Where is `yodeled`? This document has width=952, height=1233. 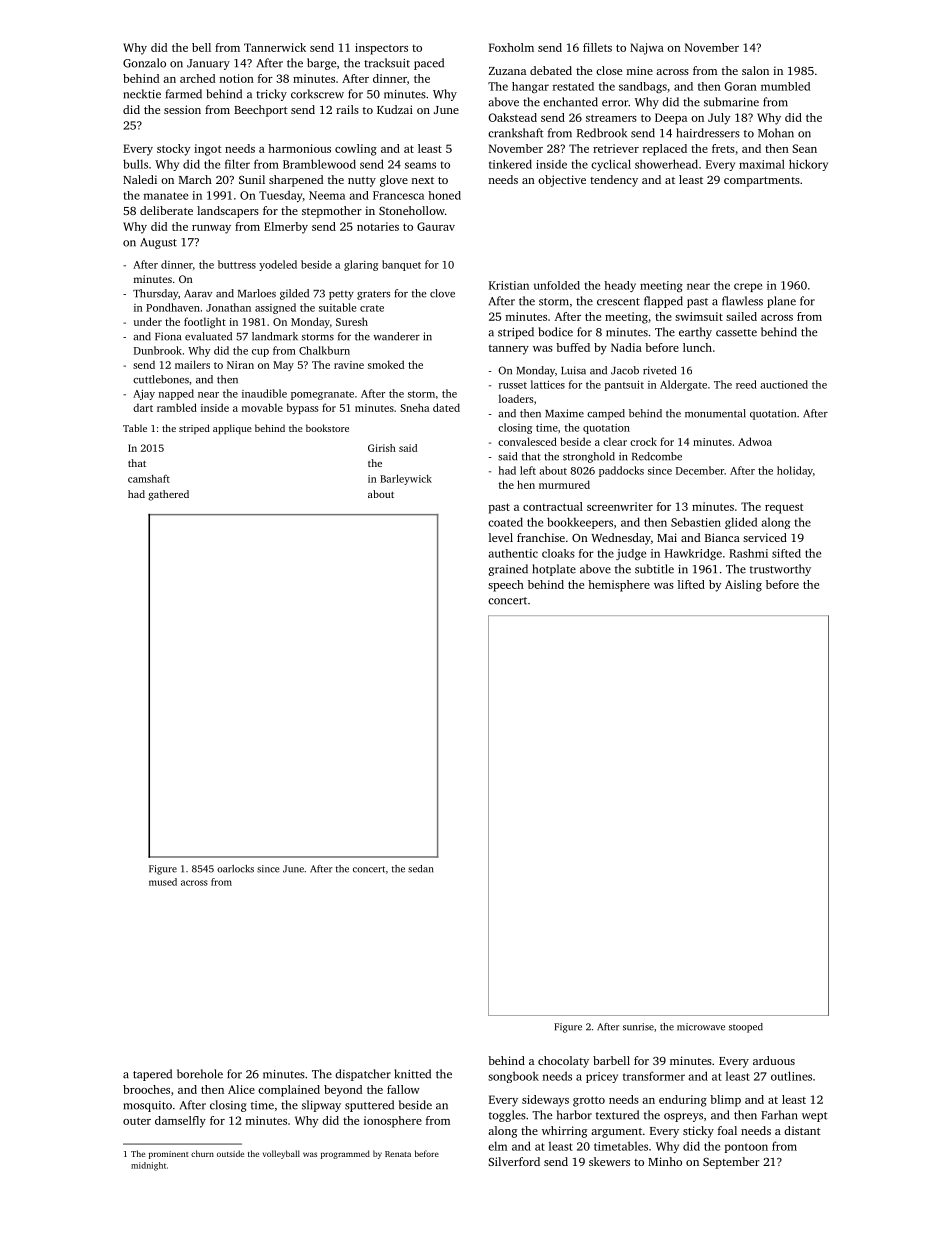
yodeled is located at coordinates (278, 265).
